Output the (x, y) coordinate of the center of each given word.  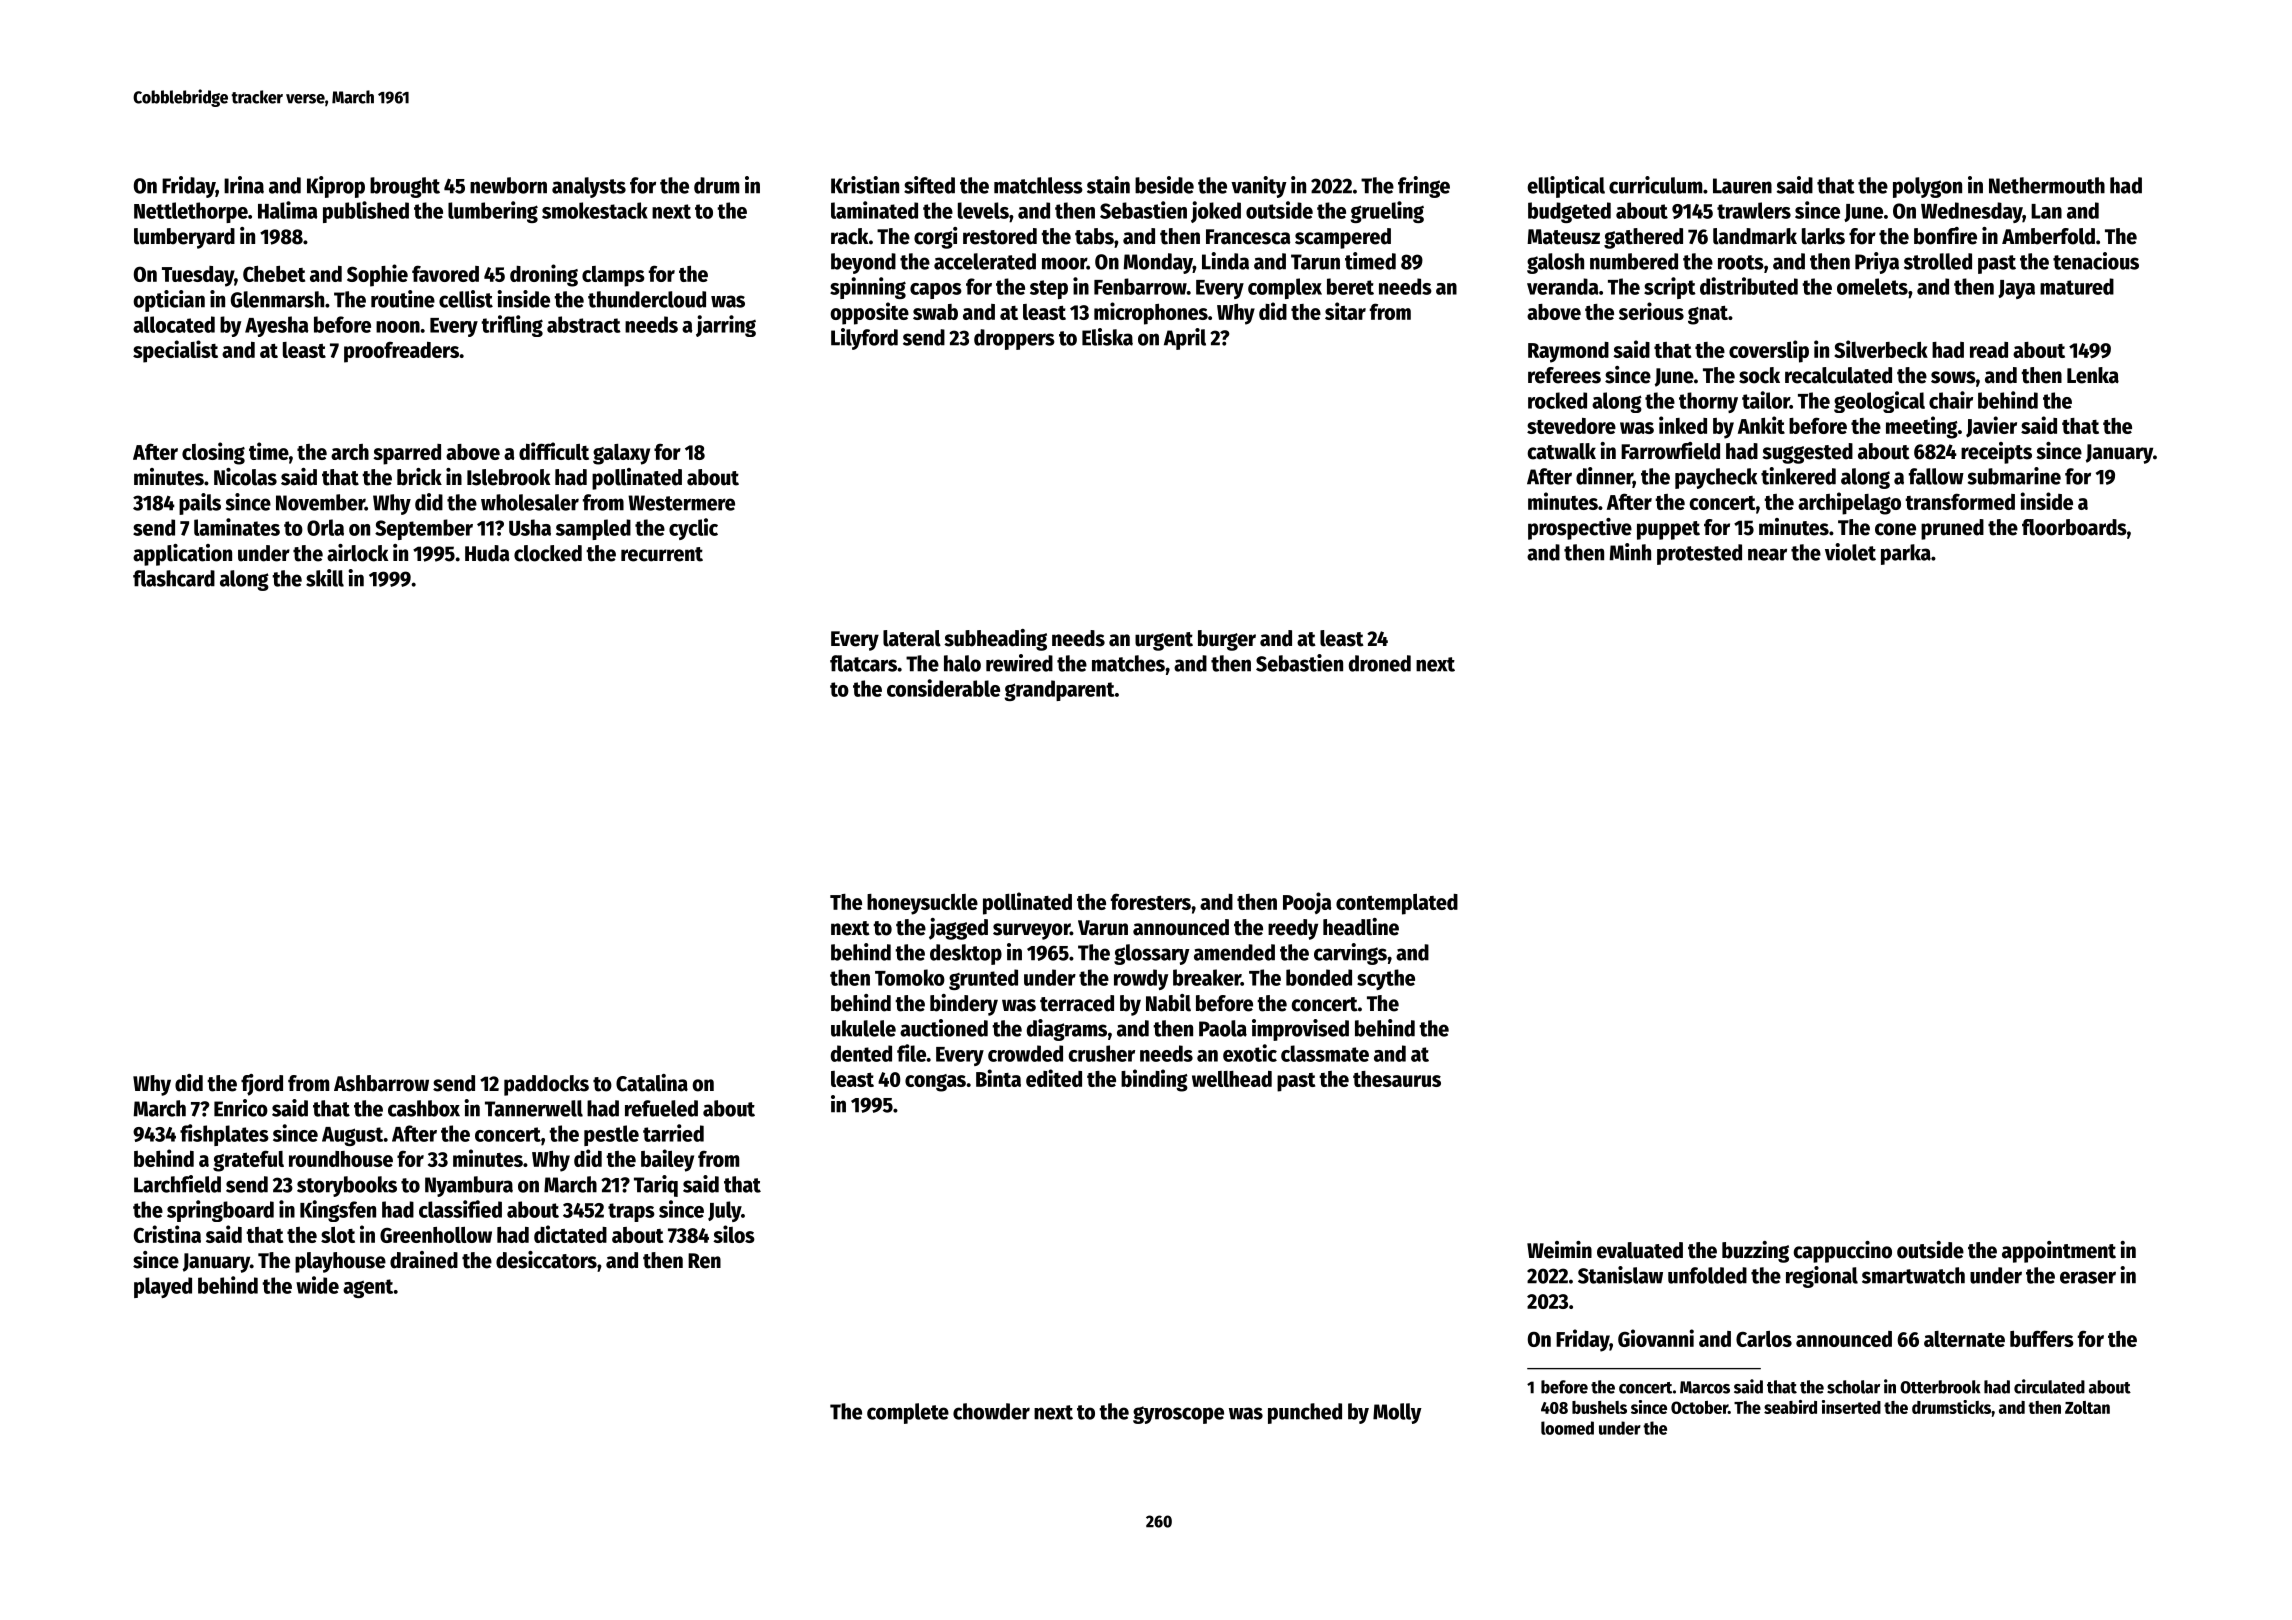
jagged (958, 929)
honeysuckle (922, 904)
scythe (1386, 979)
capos (936, 291)
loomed (1567, 1428)
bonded (1319, 977)
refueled (661, 1108)
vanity (1259, 187)
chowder (991, 1411)
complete (908, 1413)
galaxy (621, 454)
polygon (1927, 187)
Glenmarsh (277, 299)
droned (1380, 663)
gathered (1643, 238)
